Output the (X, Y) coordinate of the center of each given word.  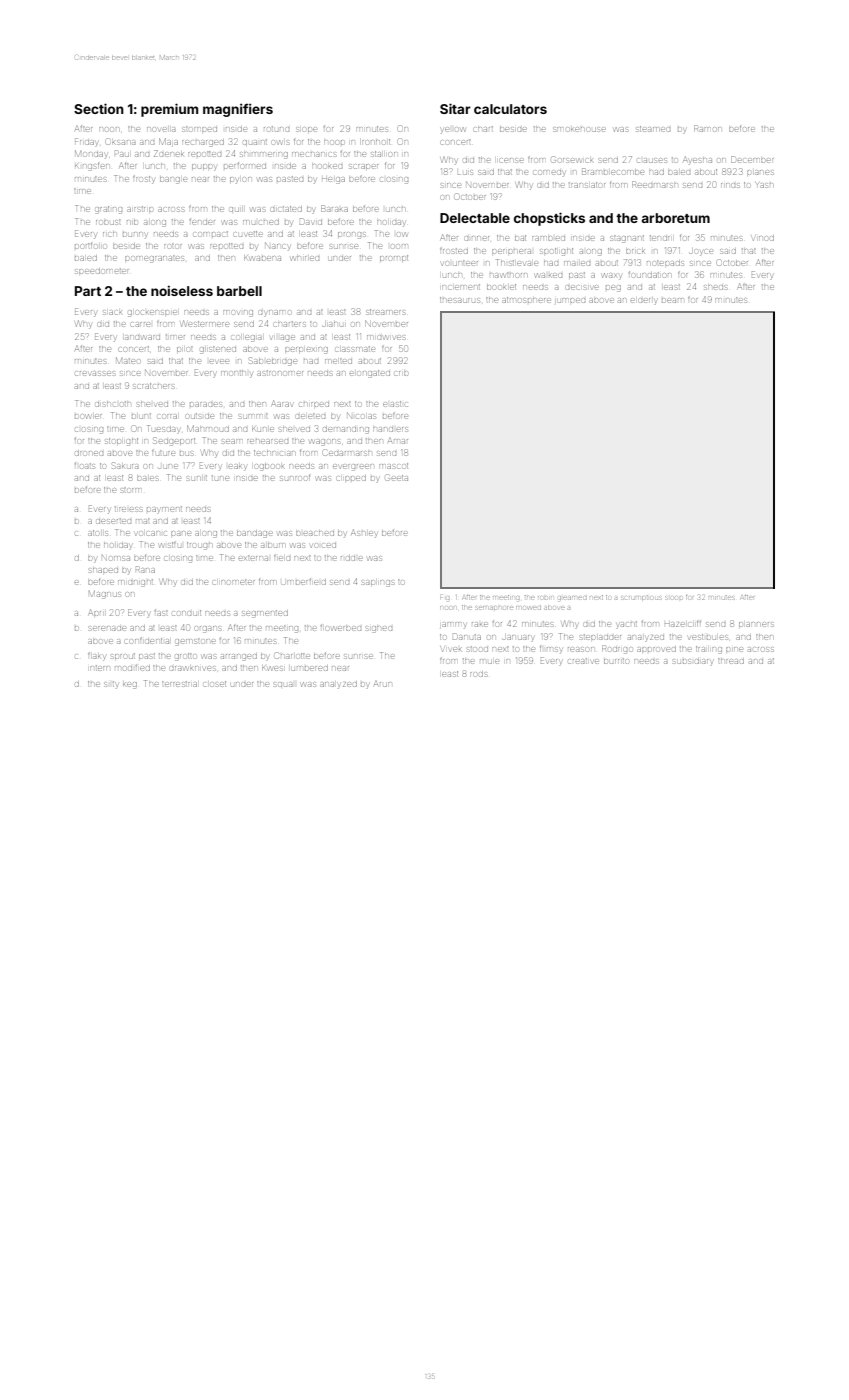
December (752, 159)
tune (220, 478)
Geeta (397, 477)
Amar (398, 441)
